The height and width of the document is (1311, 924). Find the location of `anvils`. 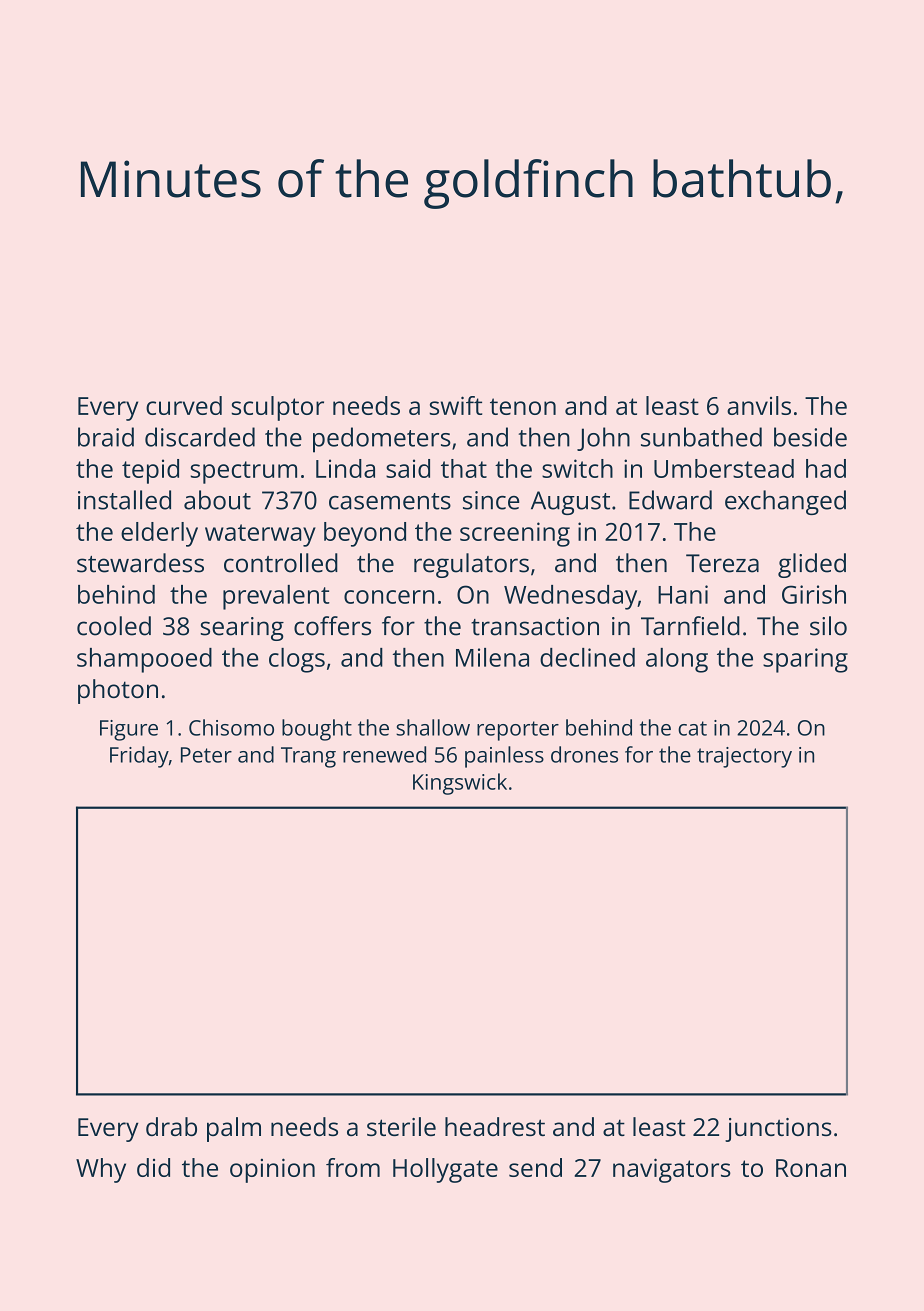

anvils is located at coordinates (759, 405).
